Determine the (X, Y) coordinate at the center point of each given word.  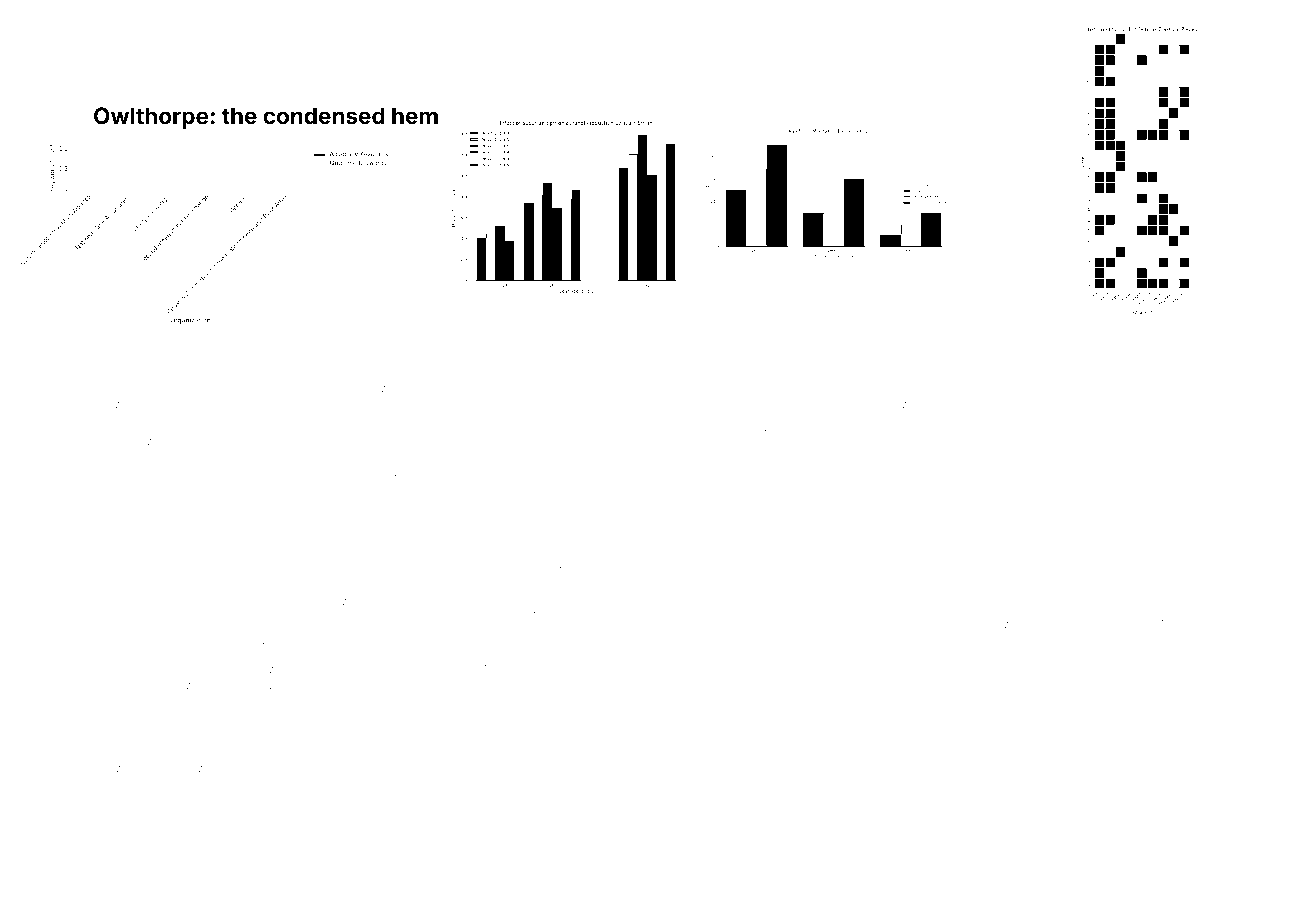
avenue (1108, 739)
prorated (485, 784)
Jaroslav (289, 822)
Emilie (838, 343)
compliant (606, 344)
